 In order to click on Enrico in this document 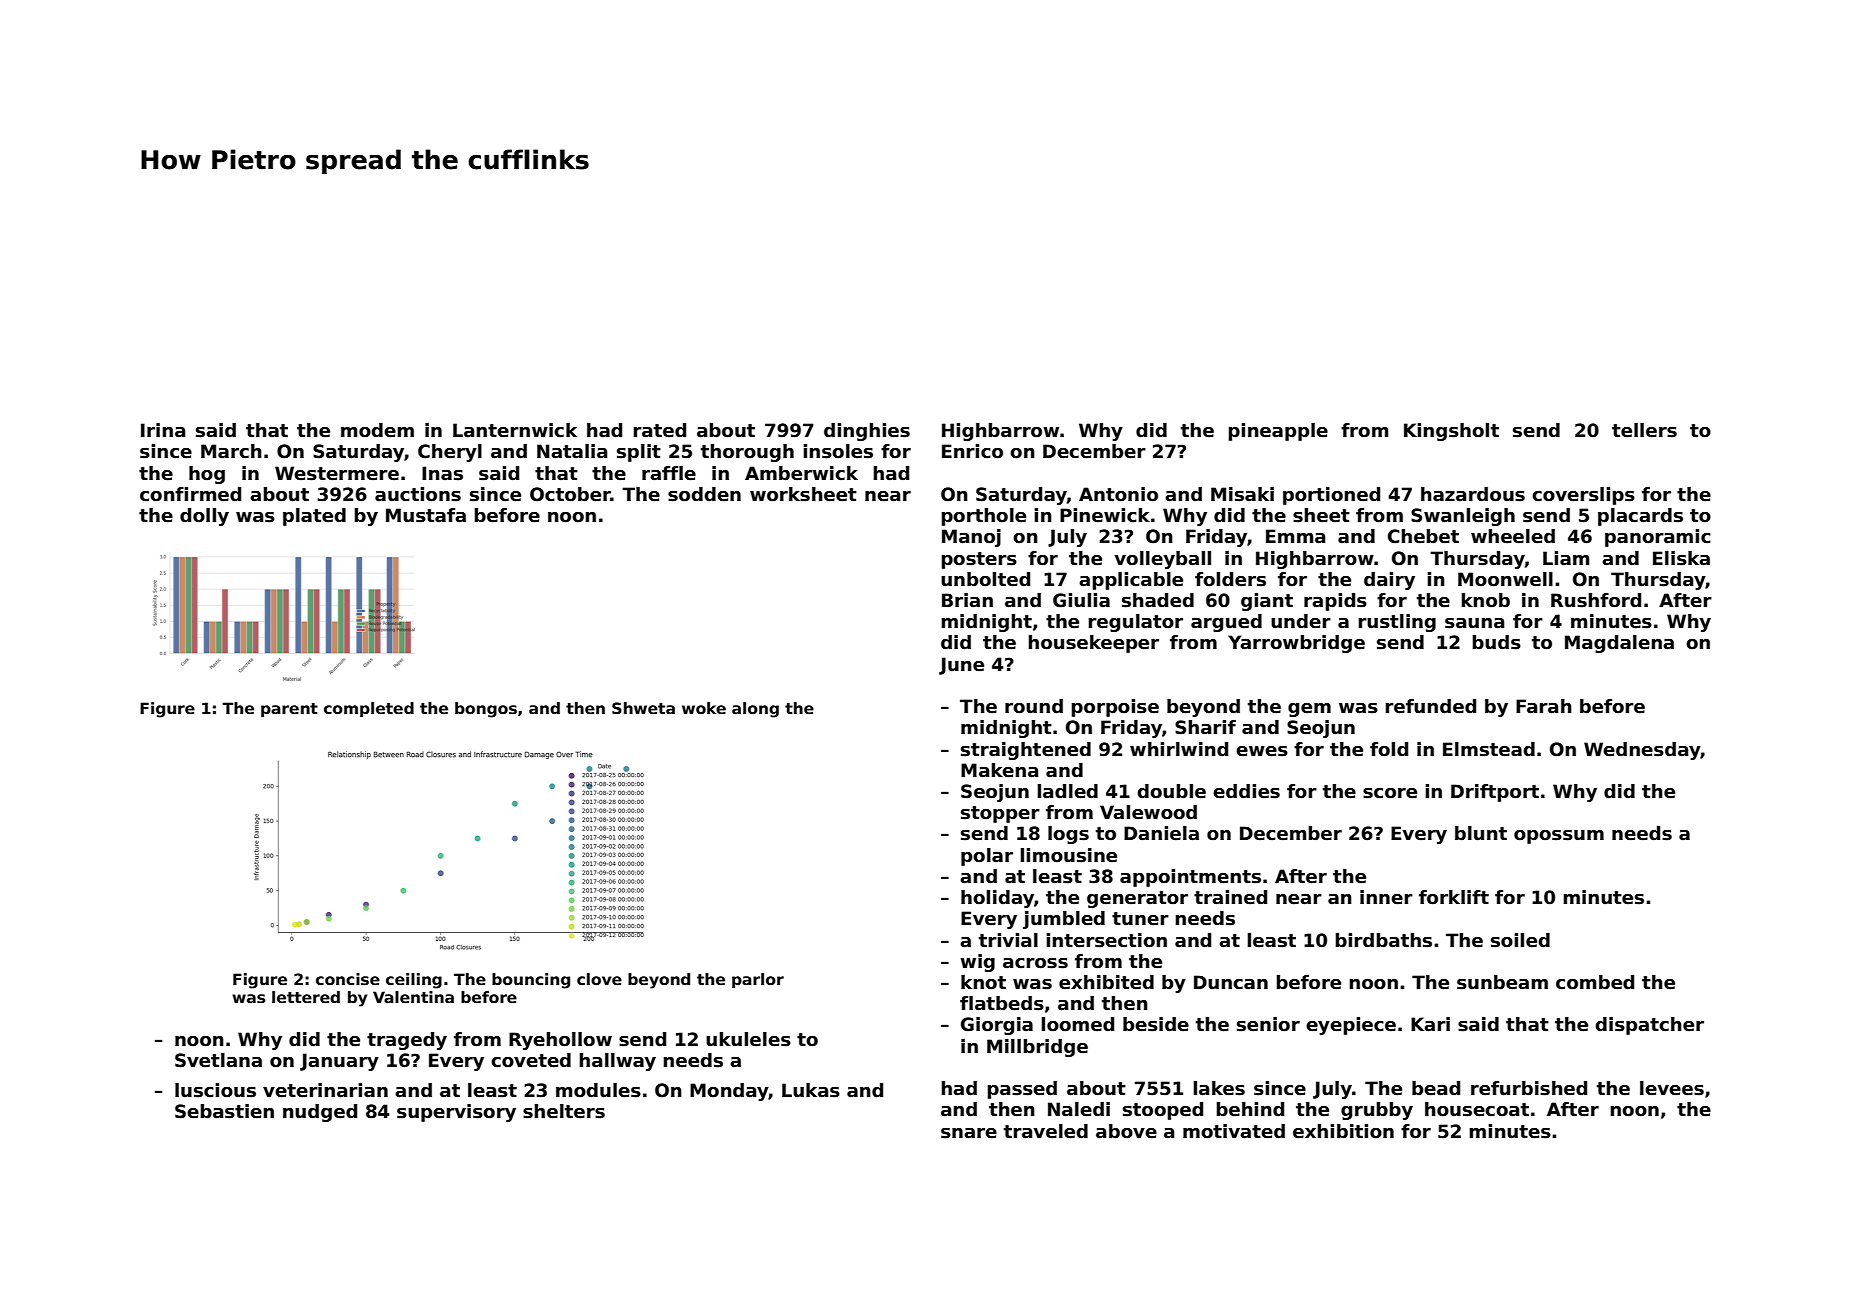, I will do `click(972, 451)`.
